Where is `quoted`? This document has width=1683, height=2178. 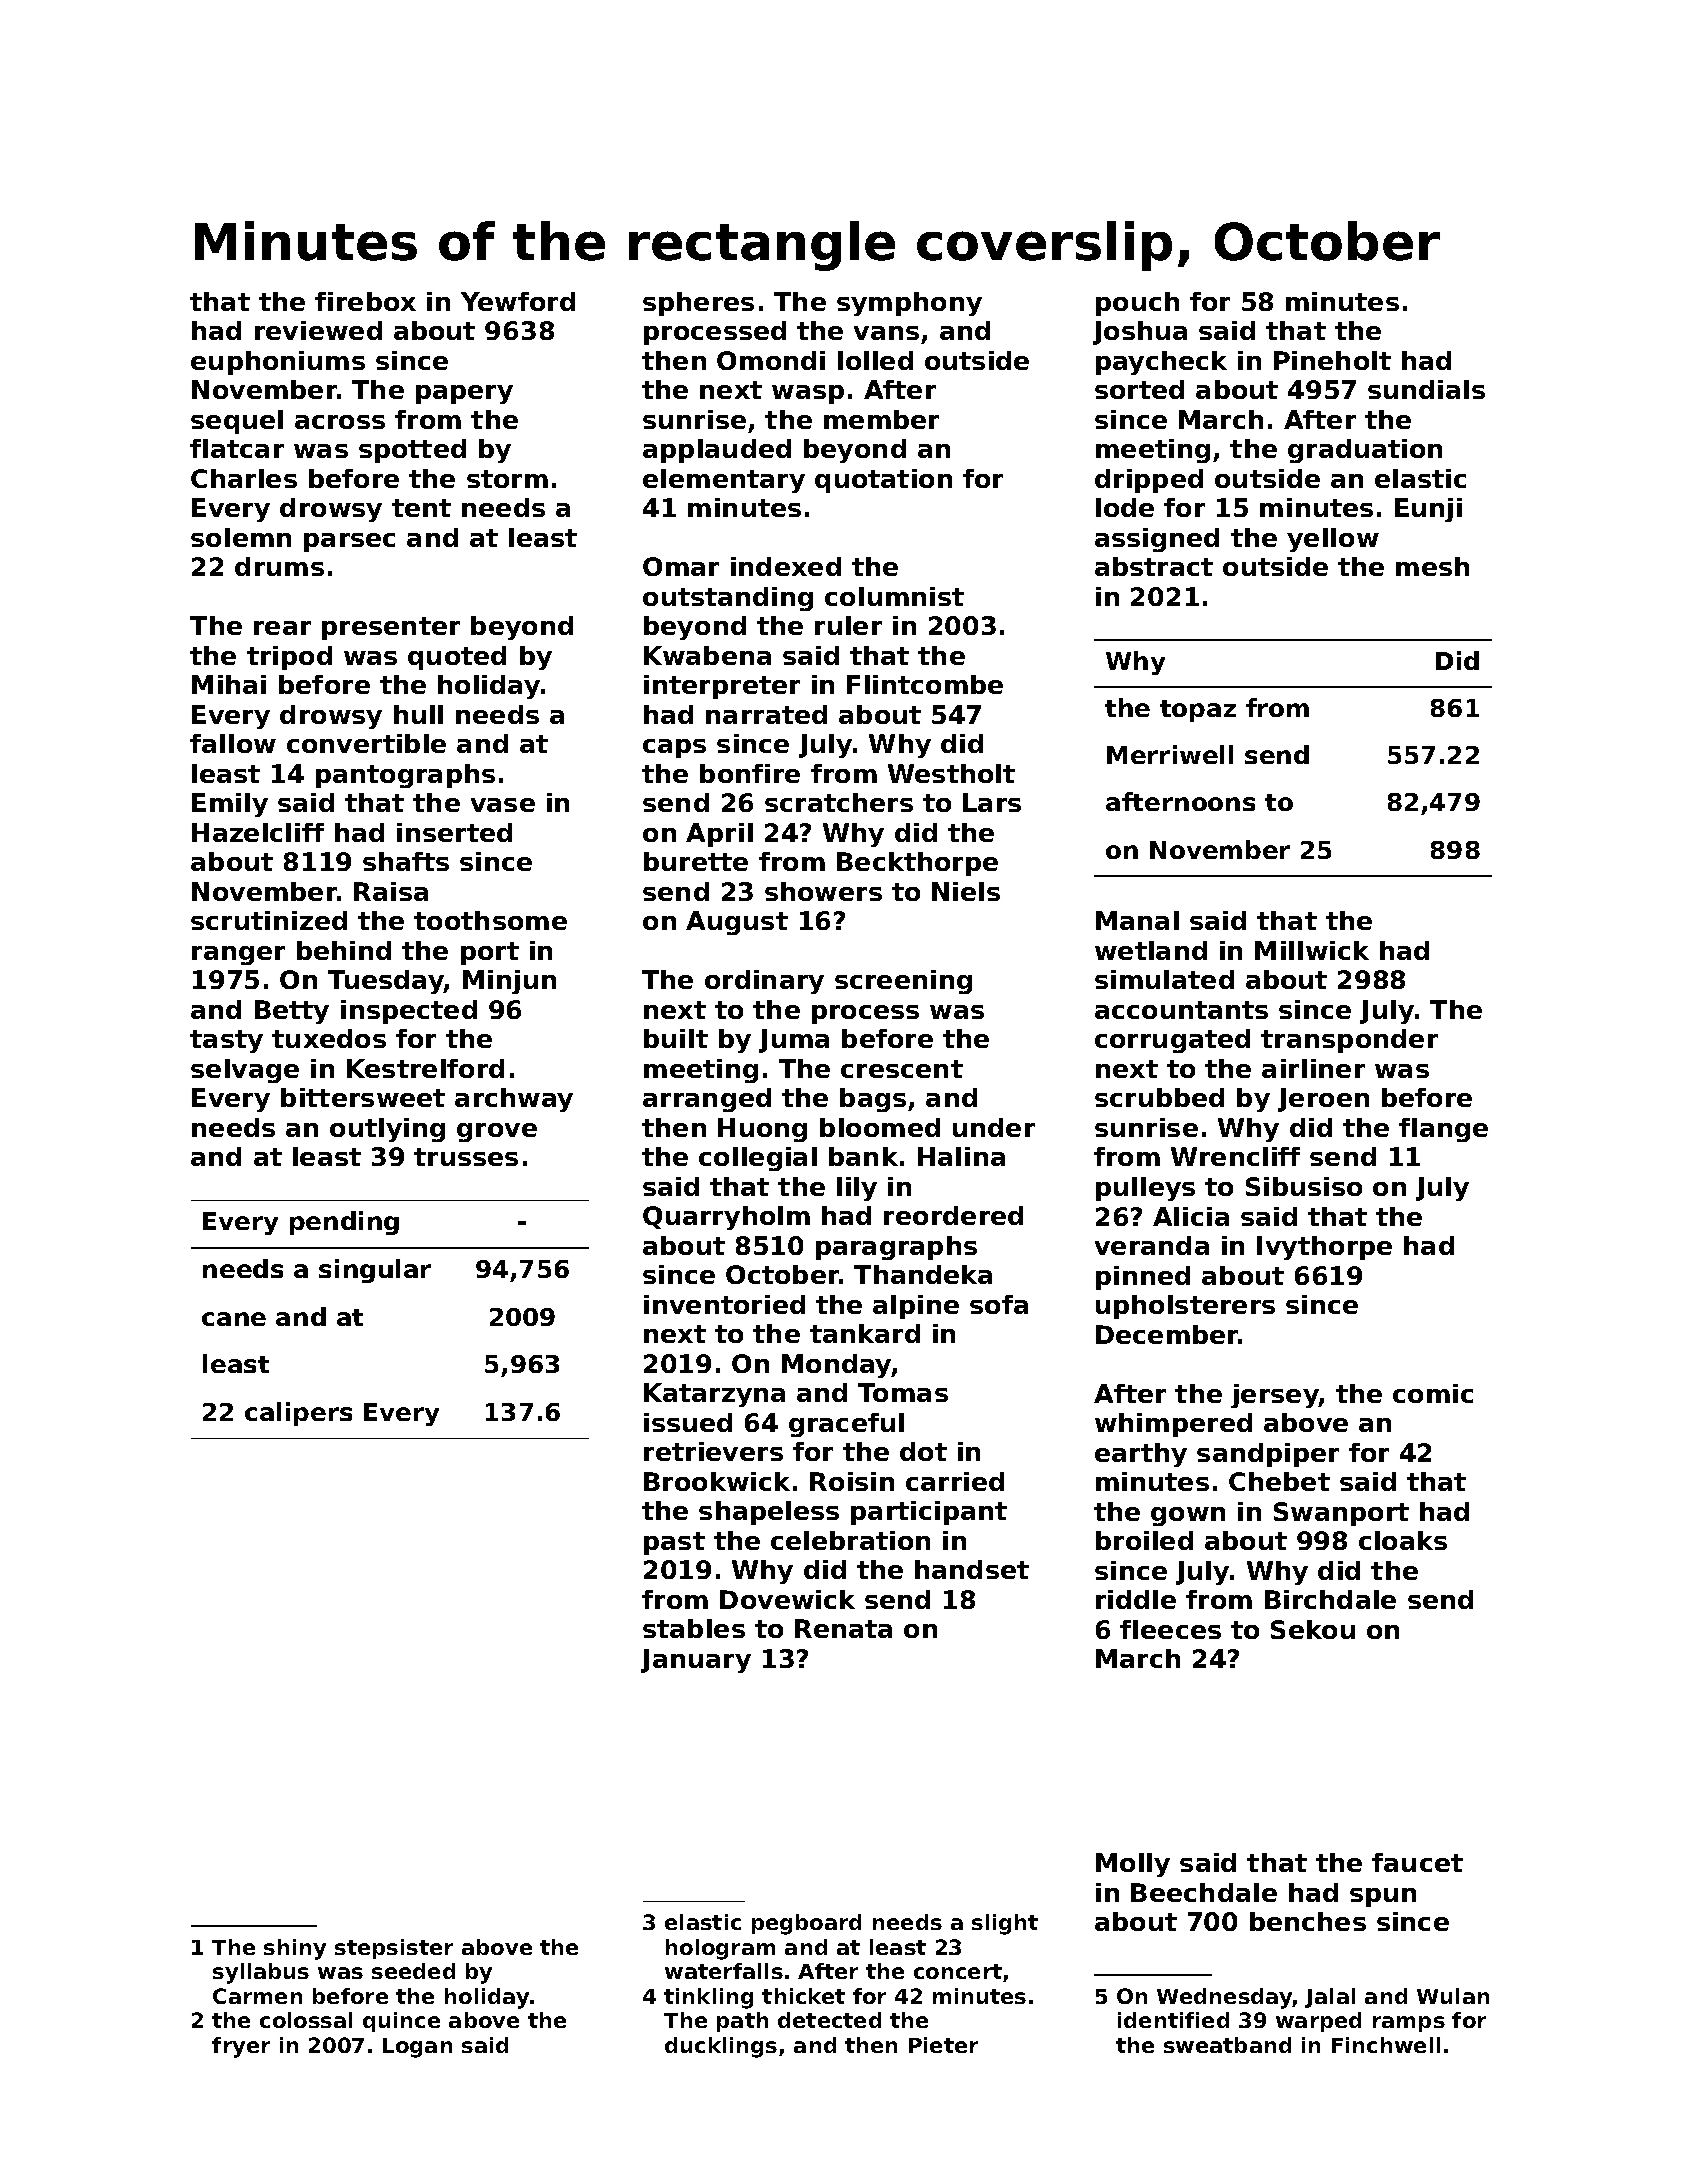 quoted is located at coordinates (457, 658).
